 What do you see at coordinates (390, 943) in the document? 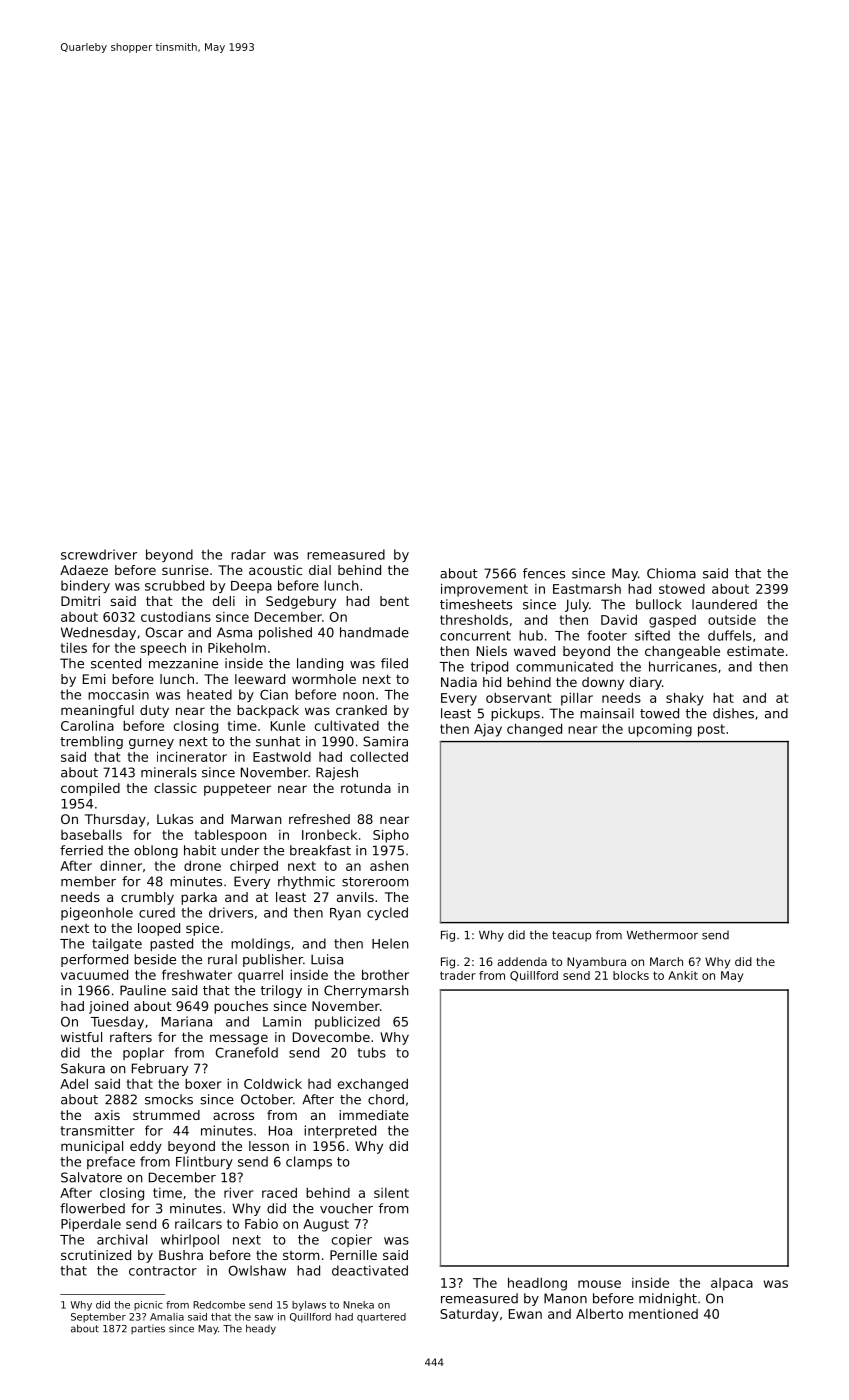
I see `Helen` at bounding box center [390, 943].
